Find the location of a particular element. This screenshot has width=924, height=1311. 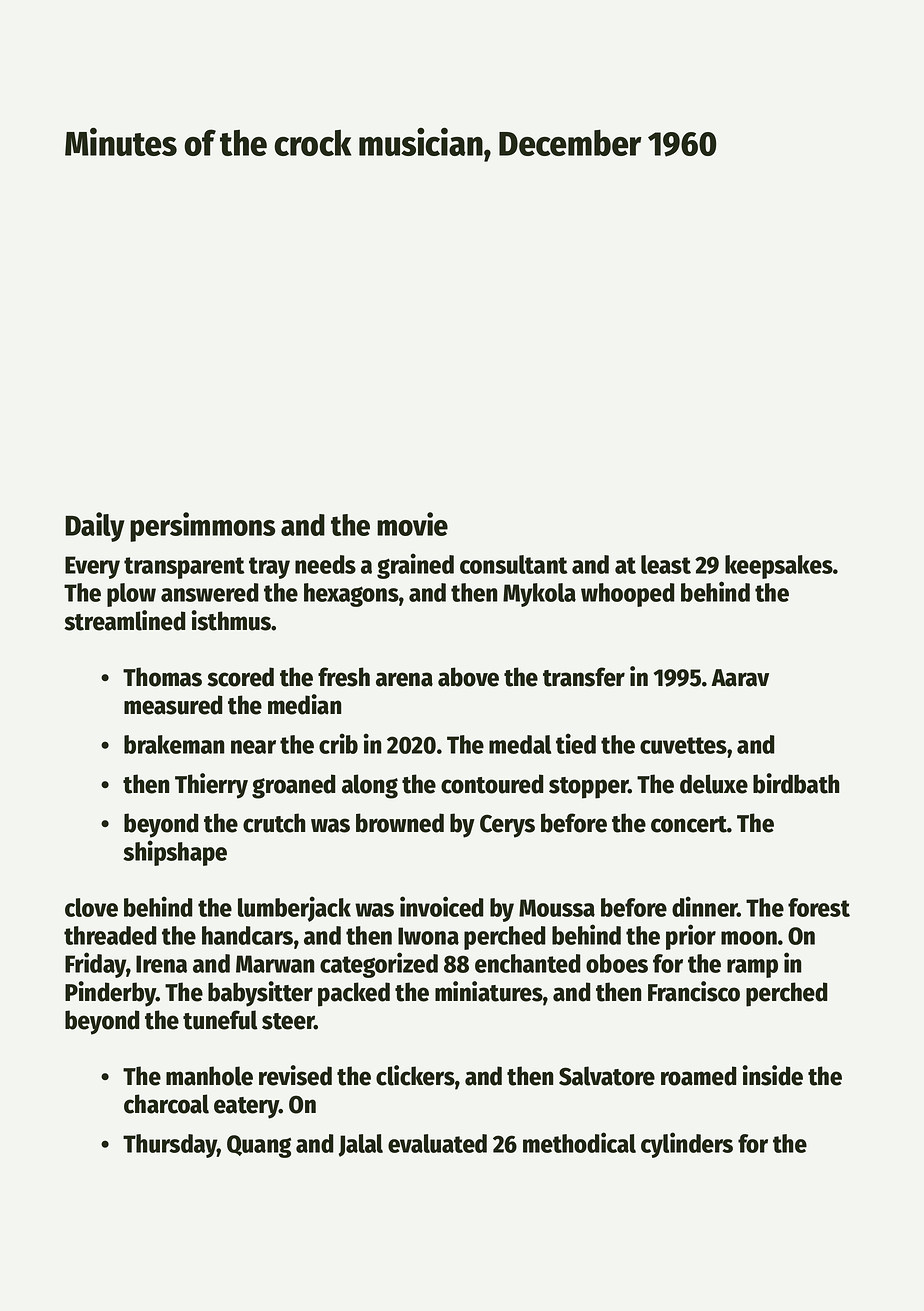

Thursday is located at coordinates (170, 1146).
